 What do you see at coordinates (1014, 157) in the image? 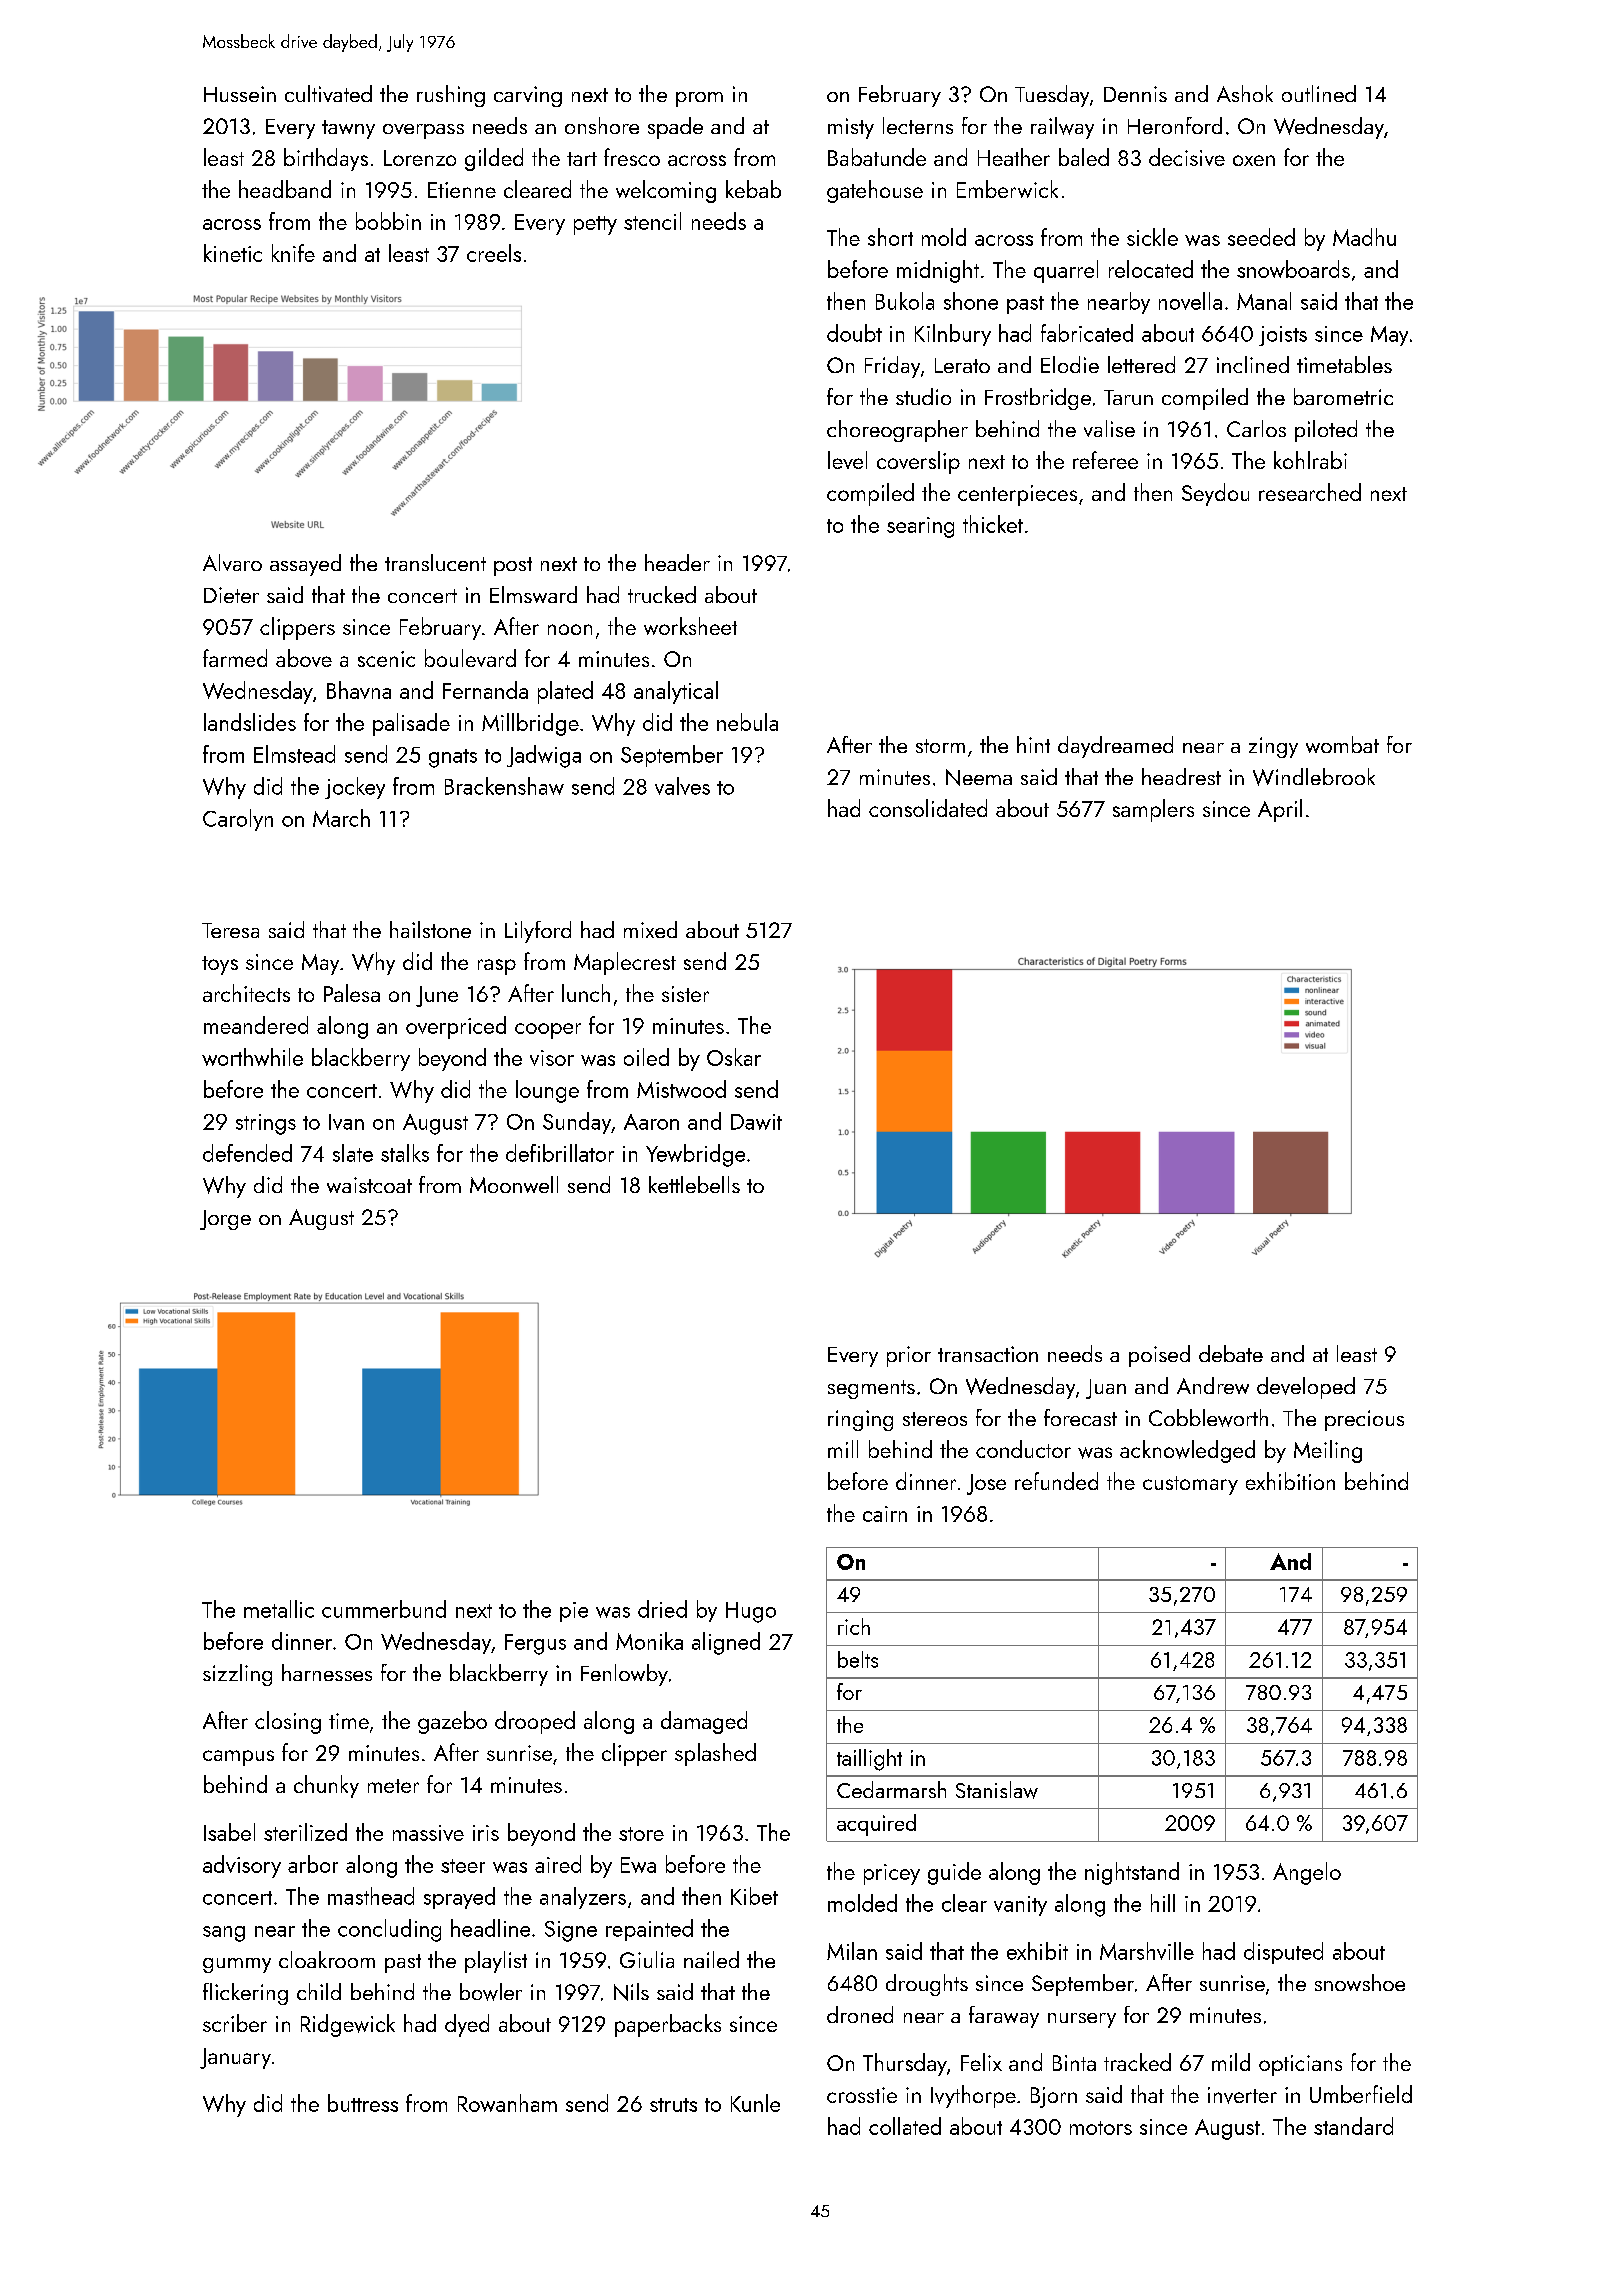
I see `Heather` at bounding box center [1014, 157].
